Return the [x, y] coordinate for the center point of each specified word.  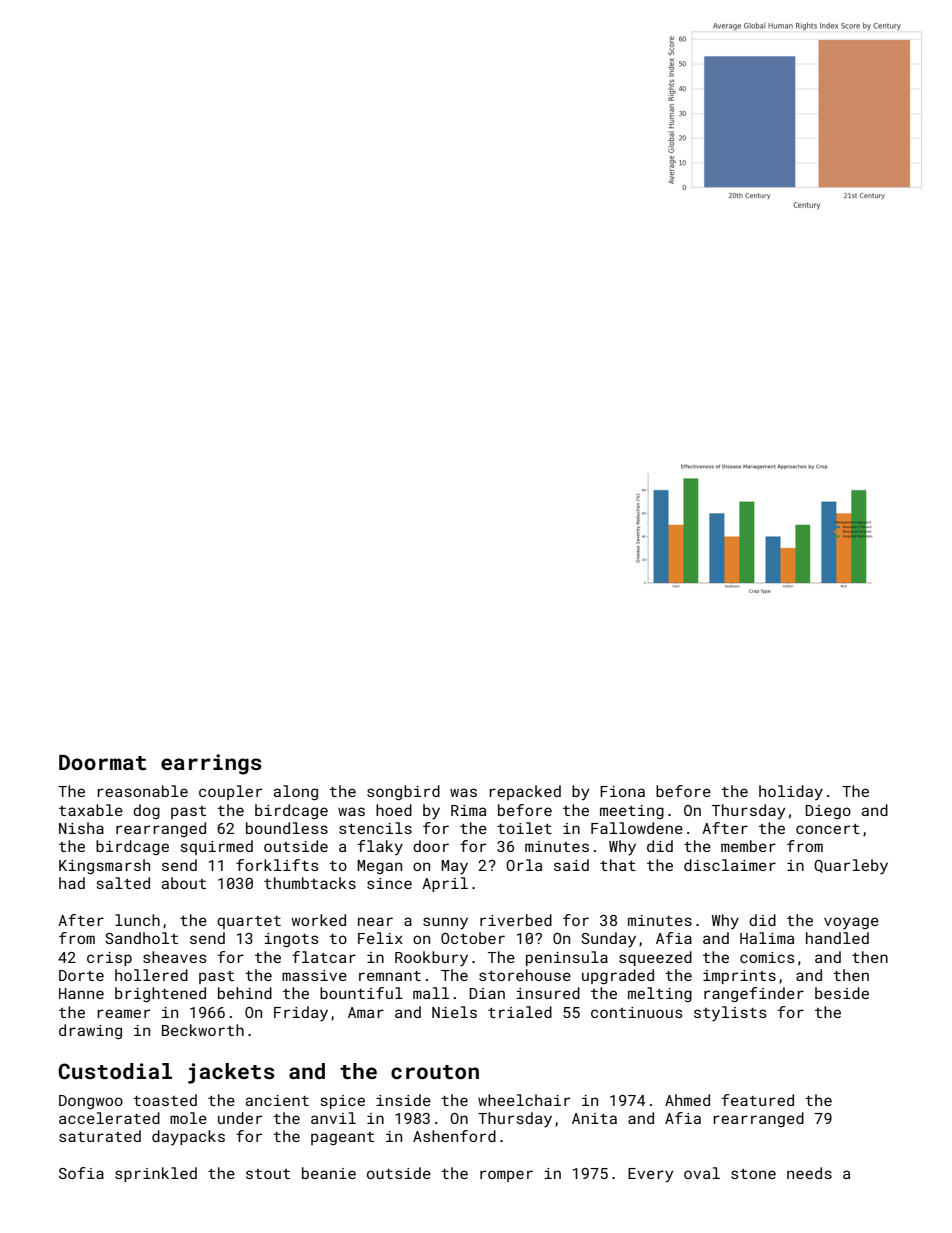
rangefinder [754, 994]
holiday [791, 793]
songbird [403, 792]
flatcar [324, 957]
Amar [366, 1012]
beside [842, 993]
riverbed [516, 920]
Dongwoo [91, 1102]
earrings [211, 764]
